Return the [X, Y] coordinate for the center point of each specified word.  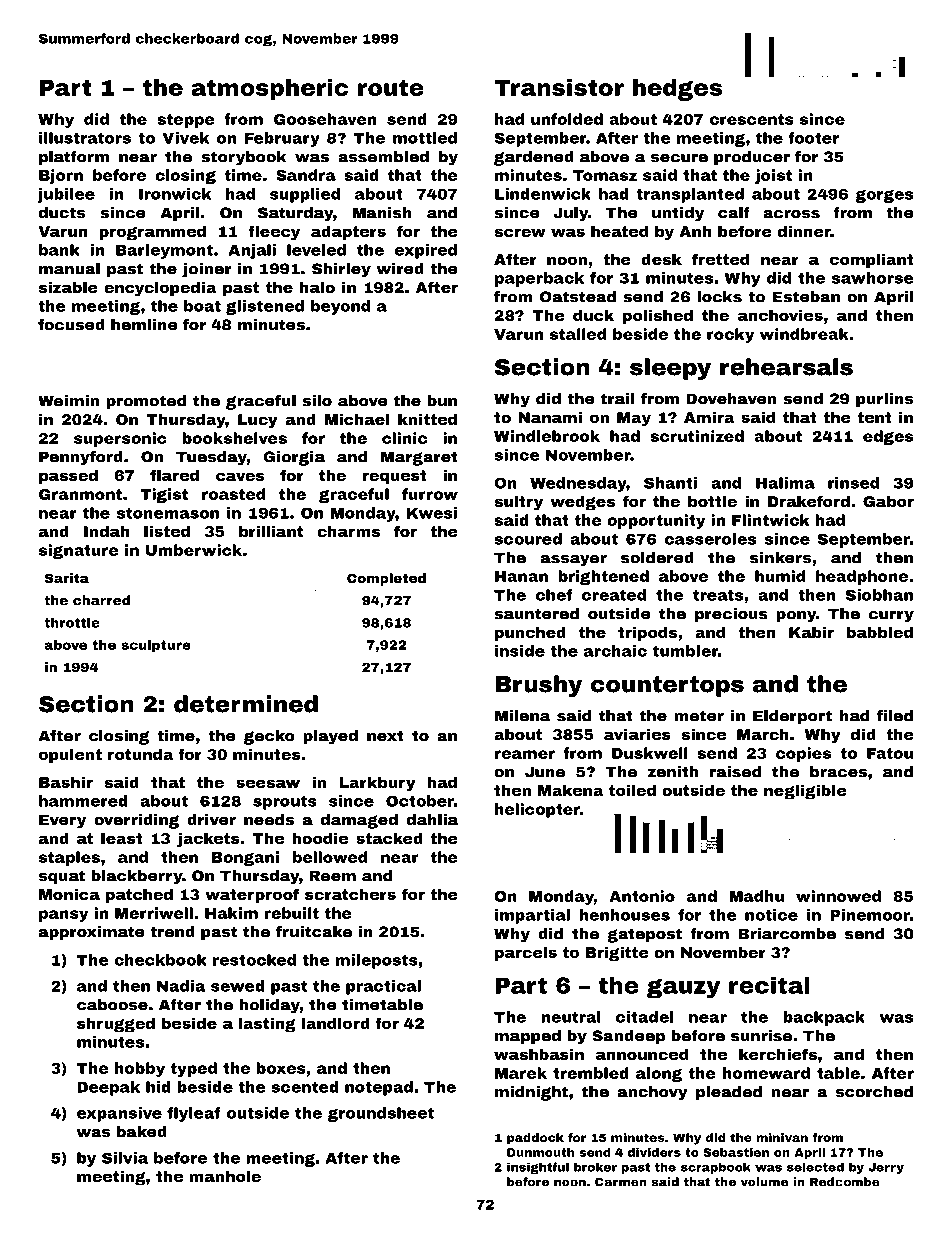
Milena [522, 716]
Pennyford [81, 458]
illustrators [85, 138]
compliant [872, 260]
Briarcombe [787, 934]
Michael [357, 419]
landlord [336, 1023]
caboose [112, 1005]
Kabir [811, 632]
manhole [225, 1176]
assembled [383, 157]
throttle [72, 622]
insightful [538, 1168]
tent [874, 417]
